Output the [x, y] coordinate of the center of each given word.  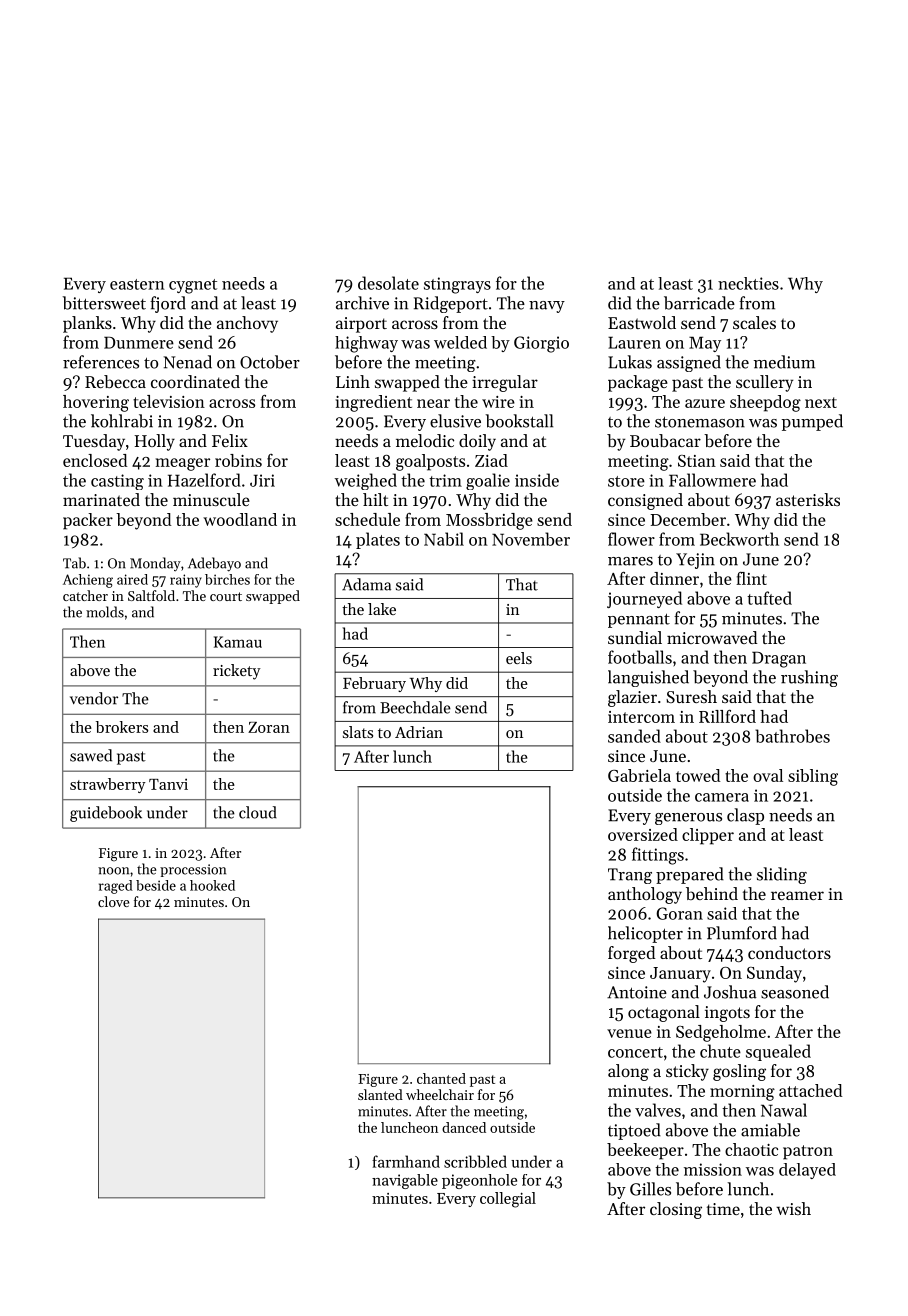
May [705, 344]
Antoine [637, 992]
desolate [388, 283]
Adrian [419, 732]
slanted [380, 1094]
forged [631, 954]
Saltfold [151, 595]
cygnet [193, 286]
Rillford [727, 716]
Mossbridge [489, 521]
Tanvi [168, 784]
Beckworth [739, 539]
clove [113, 901]
